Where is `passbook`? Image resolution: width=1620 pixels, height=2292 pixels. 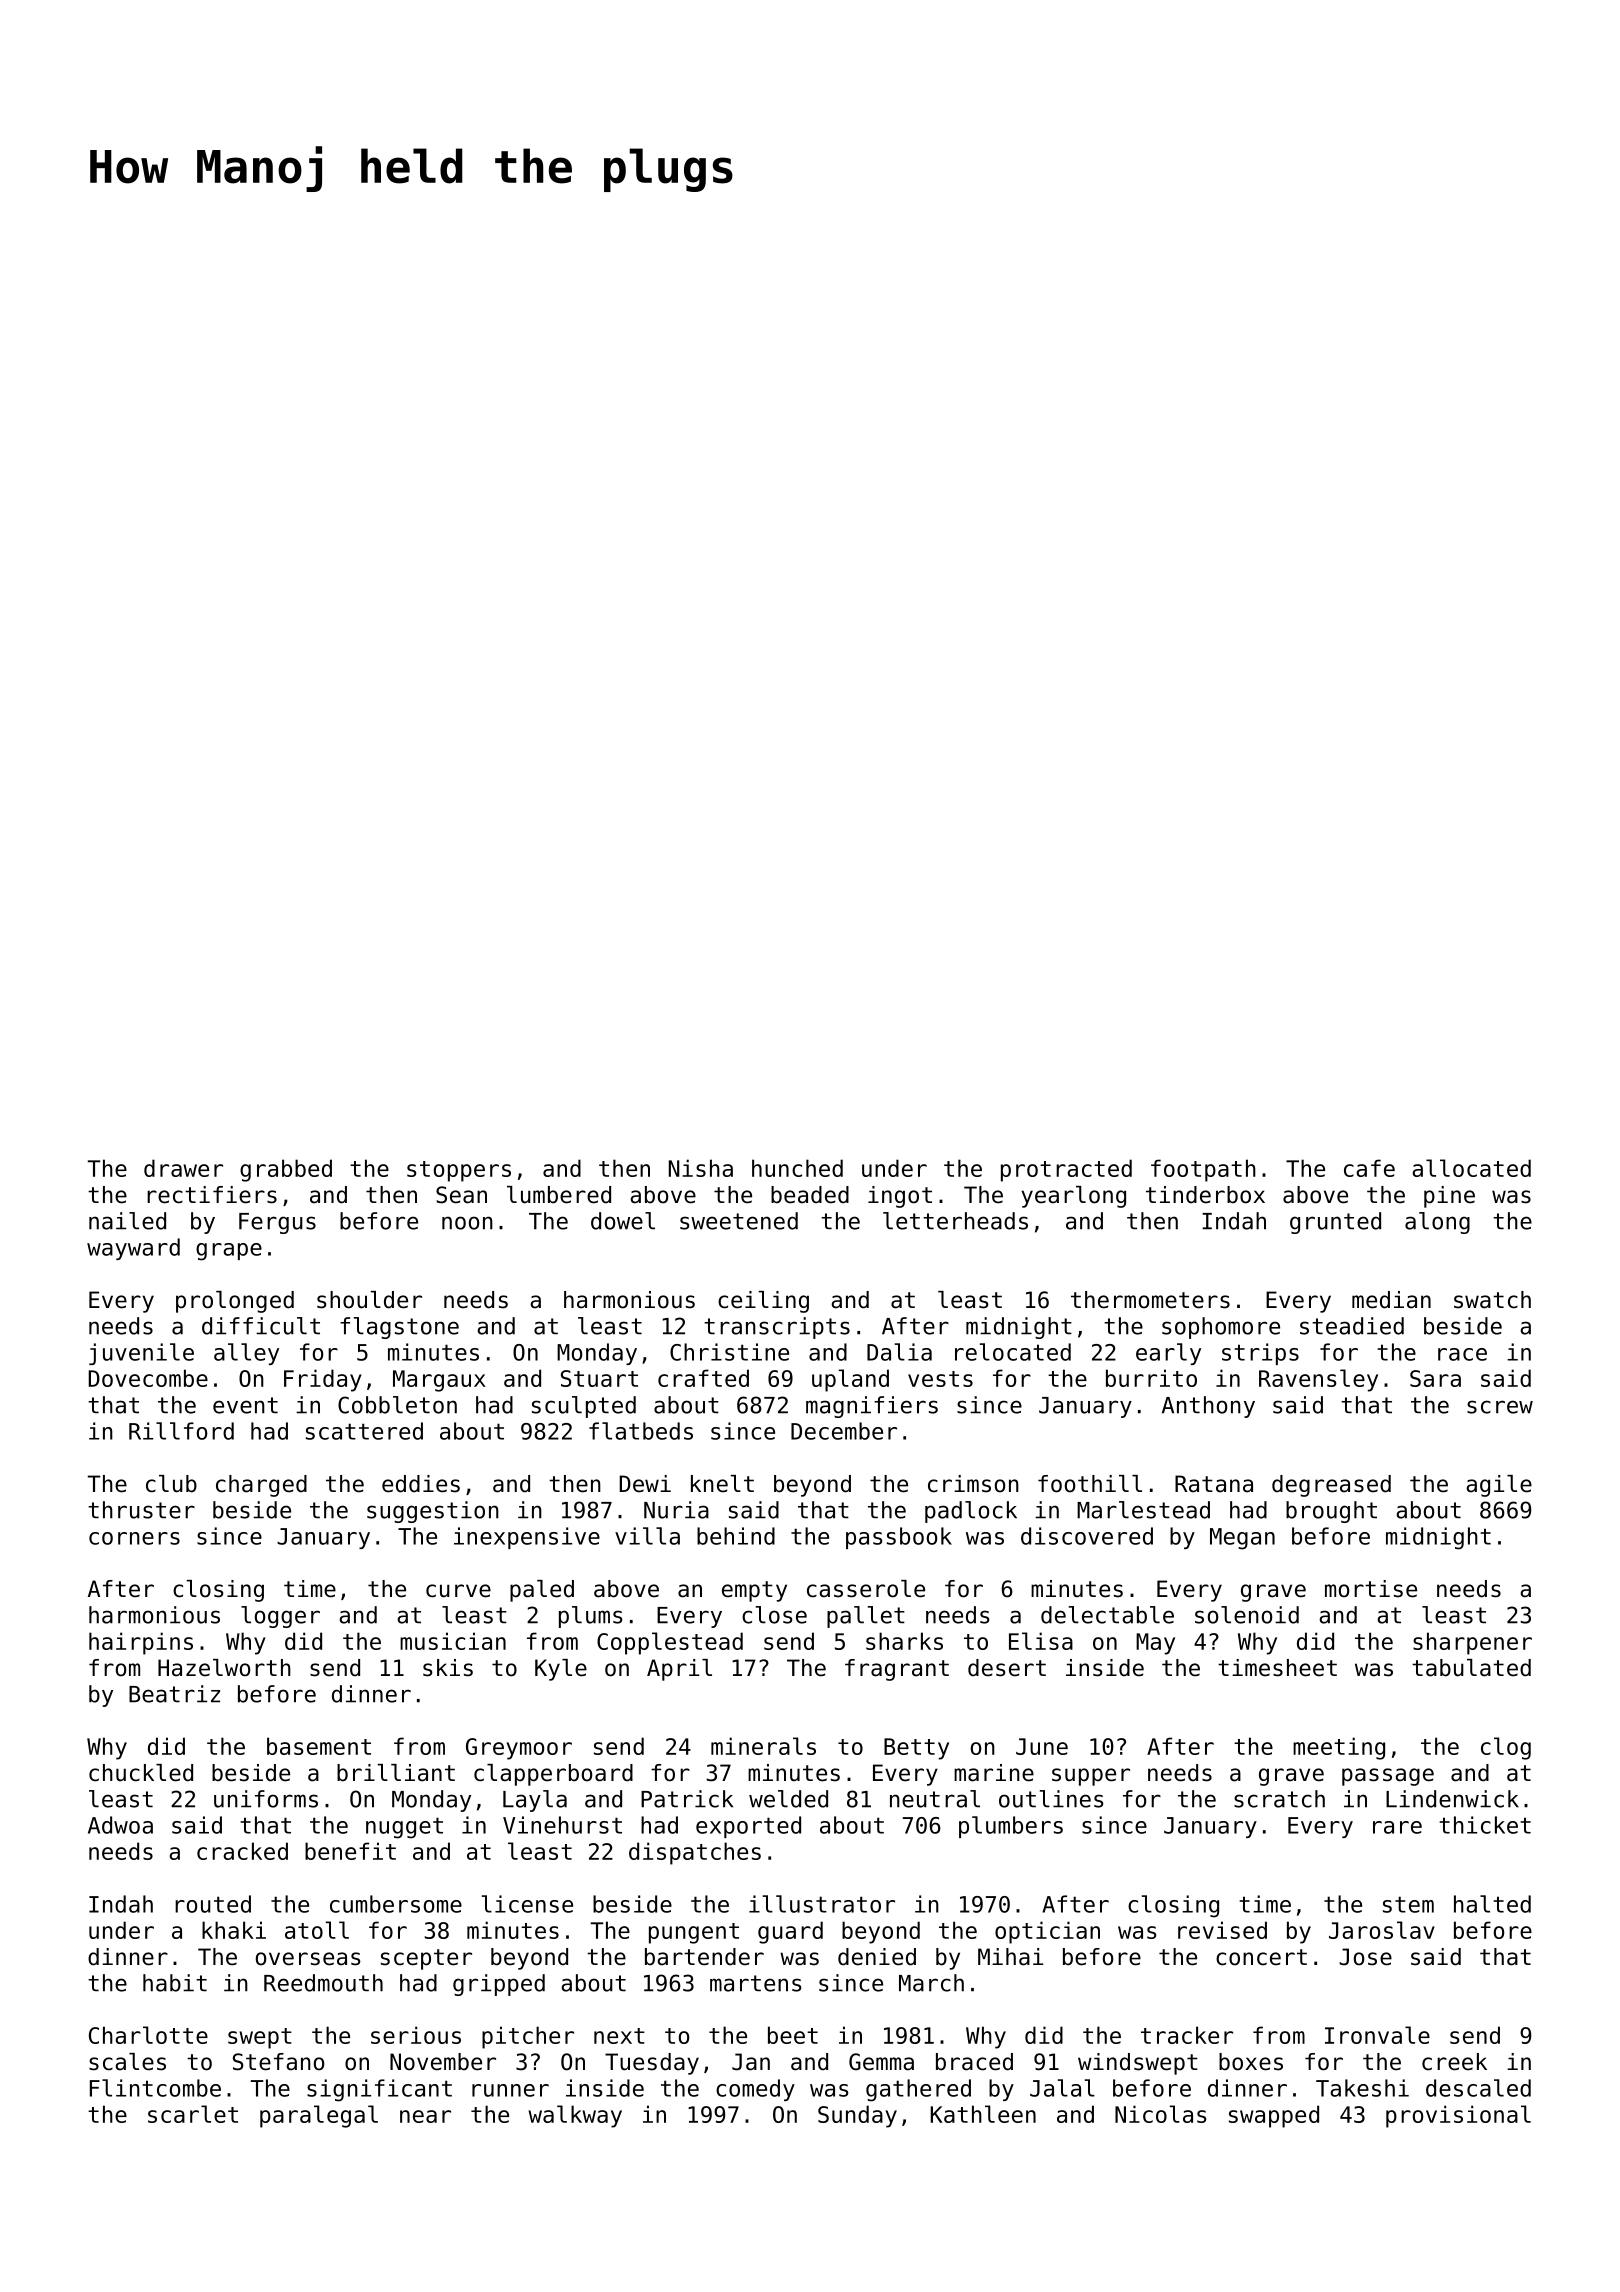 passbook is located at coordinates (899, 1538).
